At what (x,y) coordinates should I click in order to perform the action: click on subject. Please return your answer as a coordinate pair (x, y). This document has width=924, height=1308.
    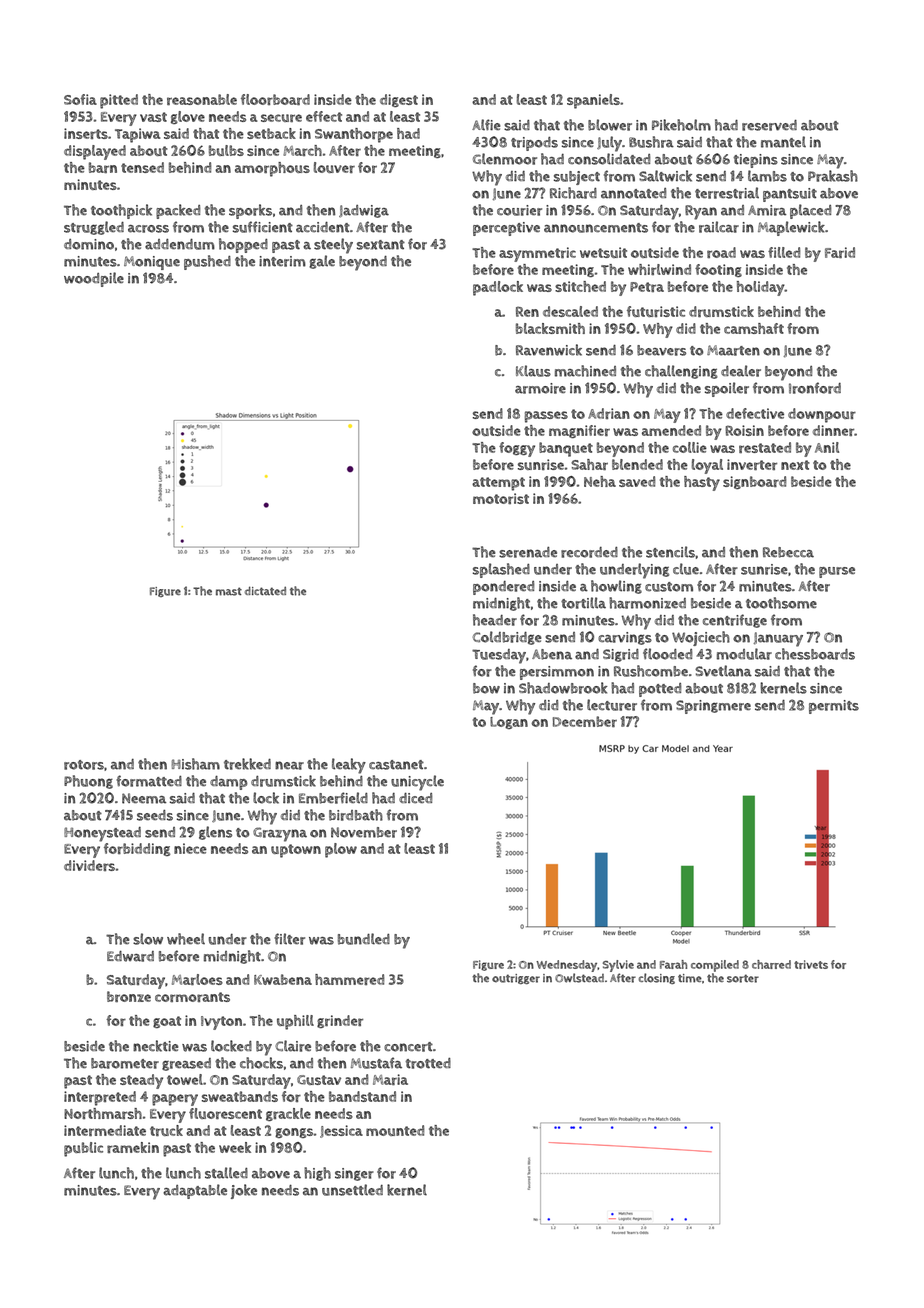
    Looking at the image, I should click on (577, 178).
